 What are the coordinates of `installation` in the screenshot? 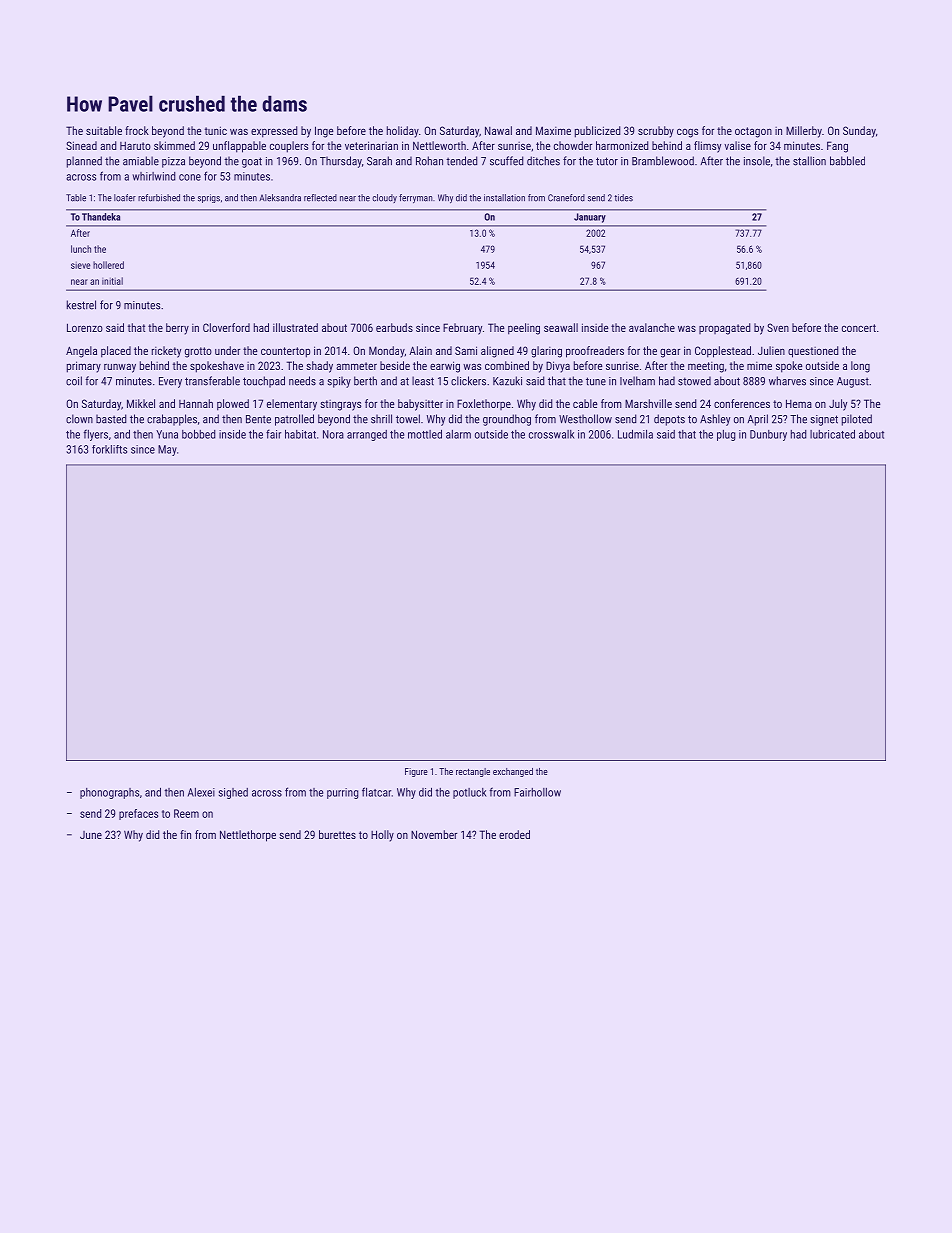 It's located at (504, 198).
